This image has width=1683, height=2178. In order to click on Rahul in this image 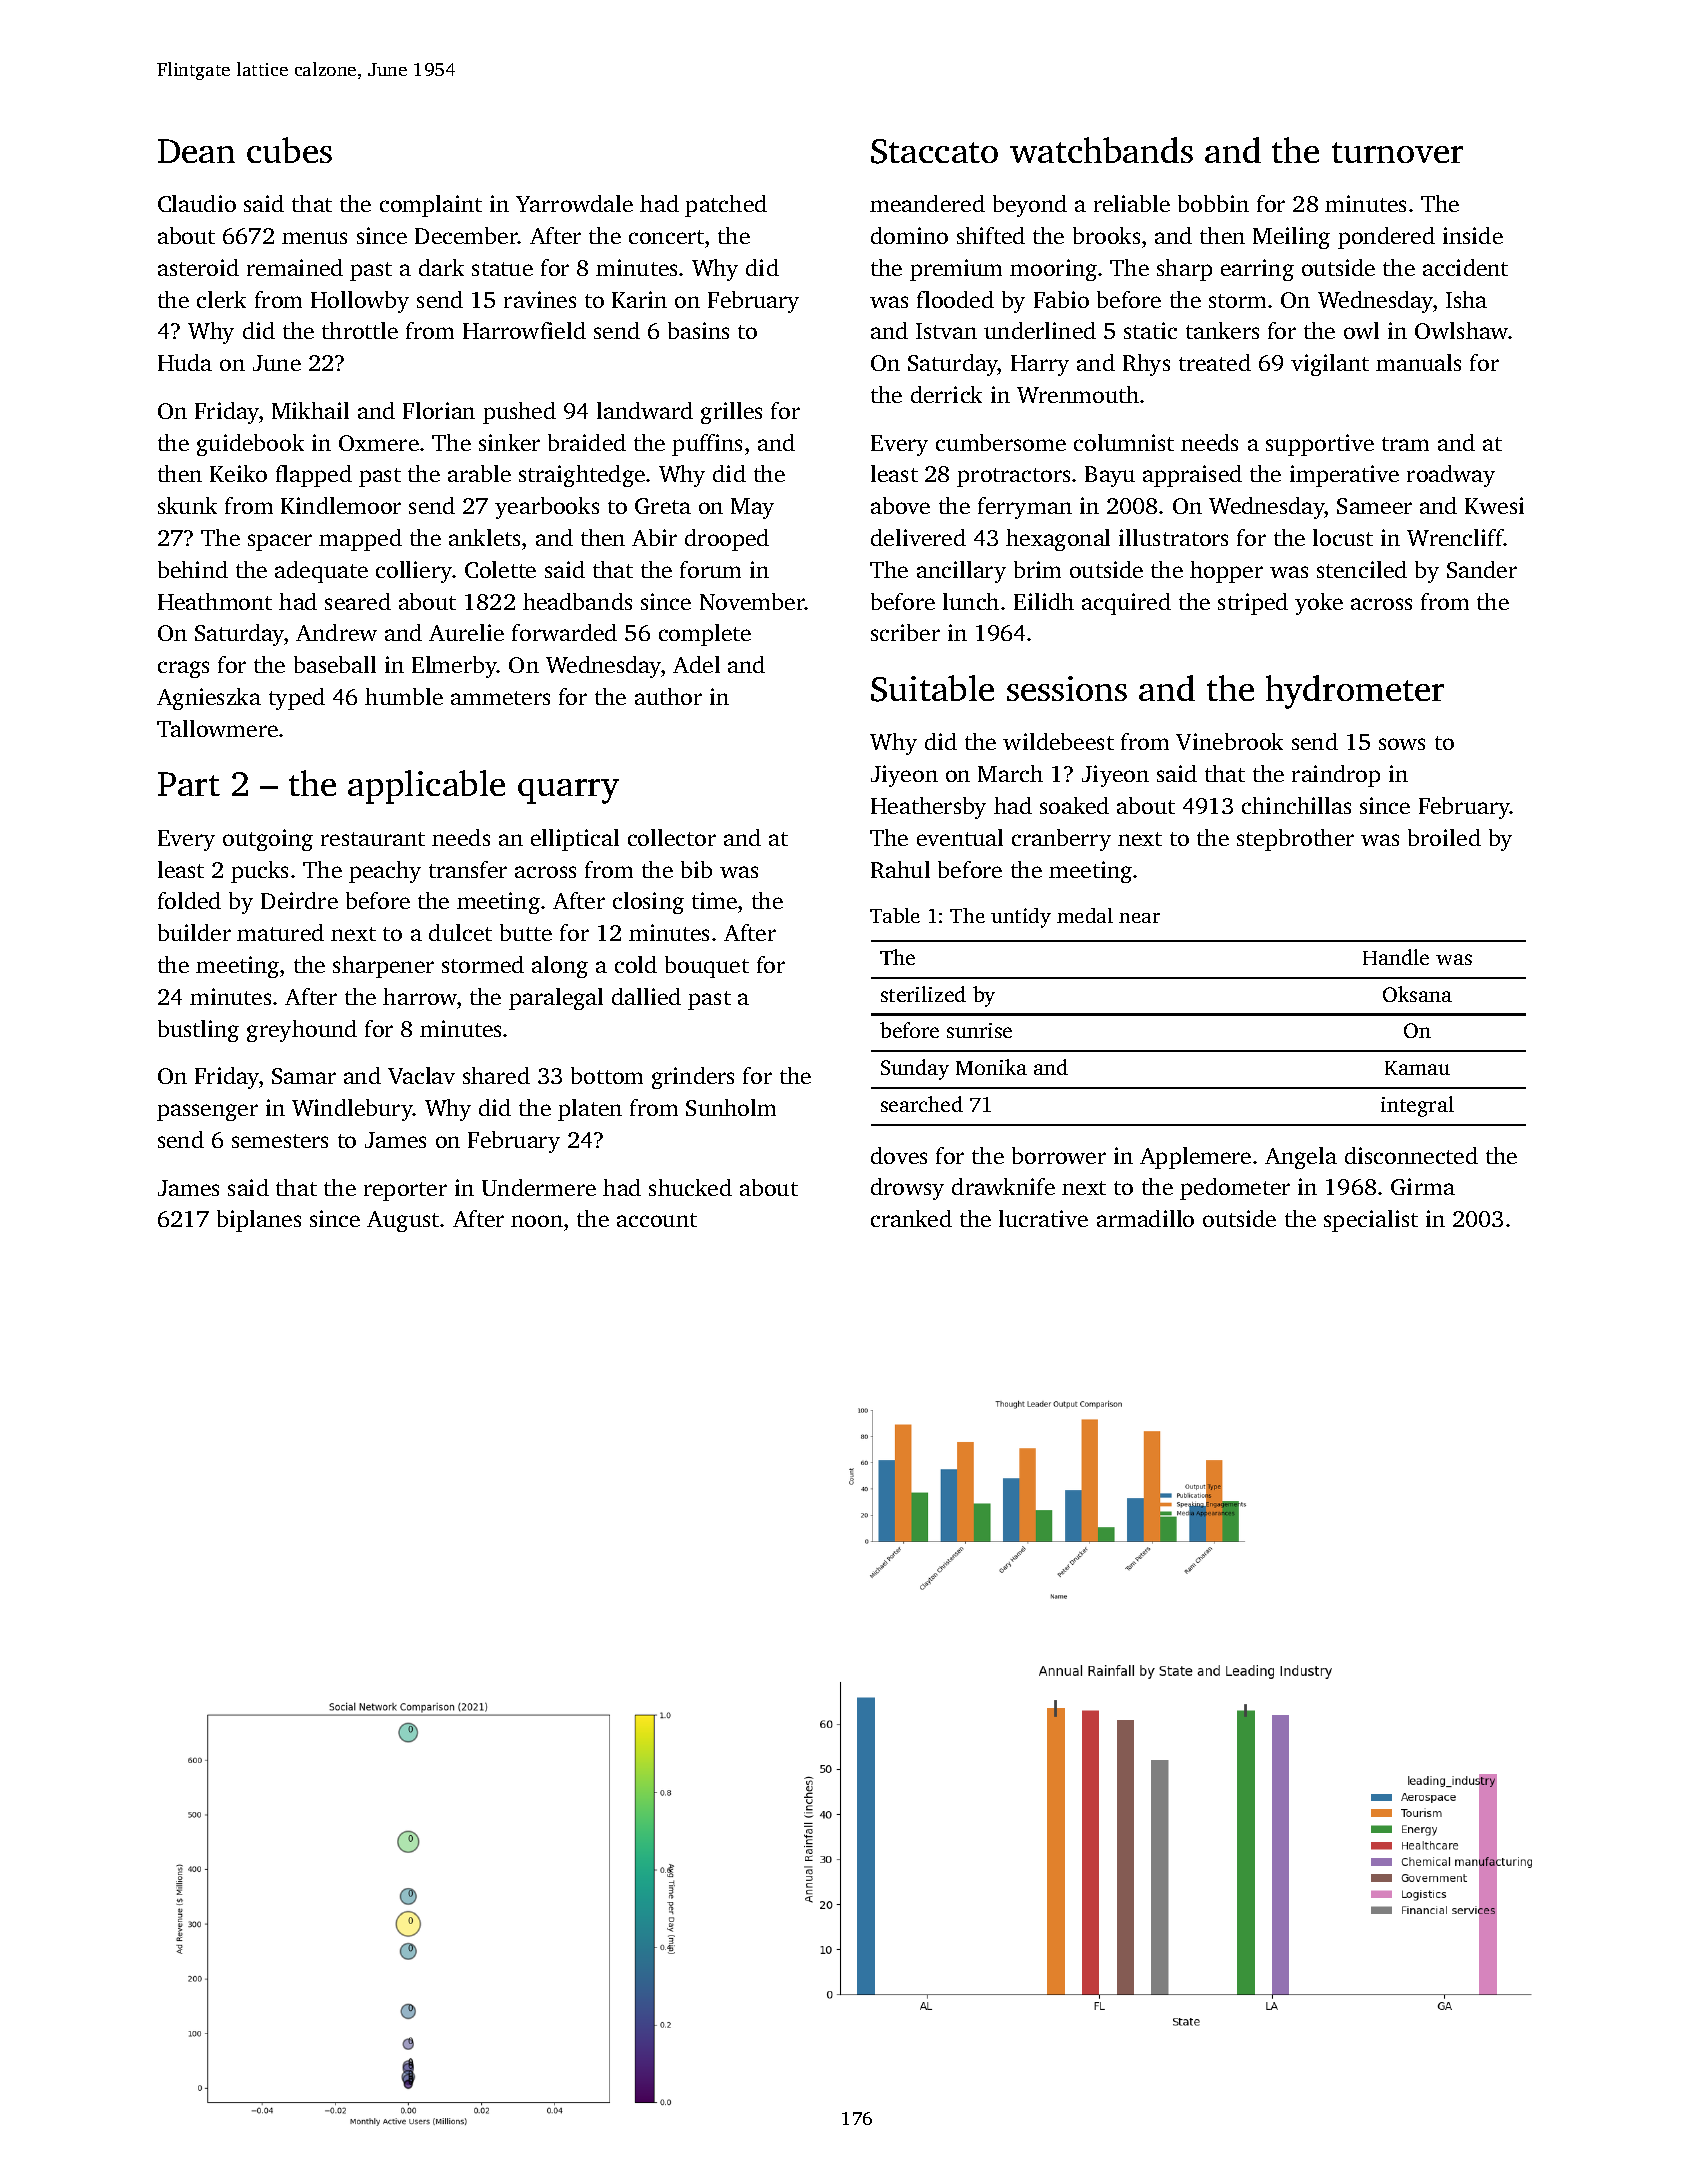, I will do `click(900, 869)`.
